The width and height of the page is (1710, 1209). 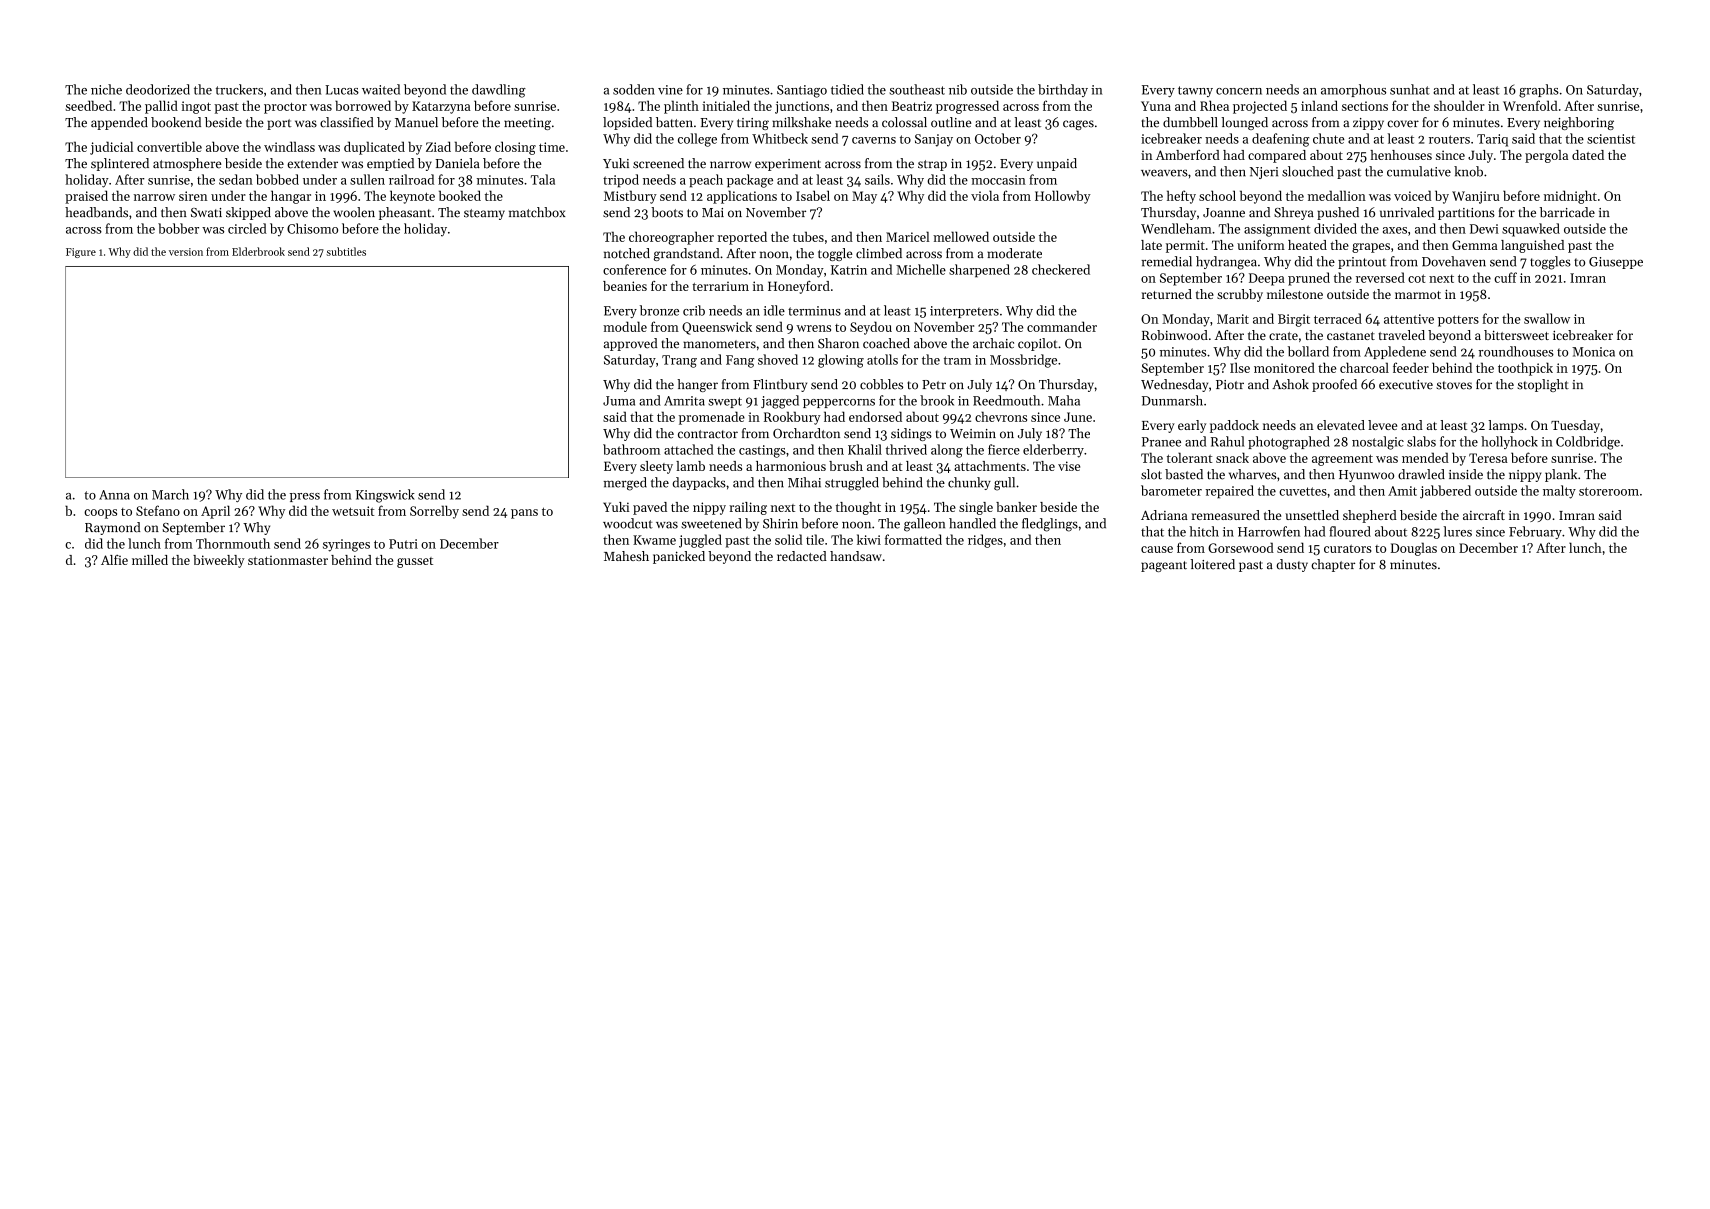 What do you see at coordinates (1454, 261) in the page?
I see `Dovehaven` at bounding box center [1454, 261].
